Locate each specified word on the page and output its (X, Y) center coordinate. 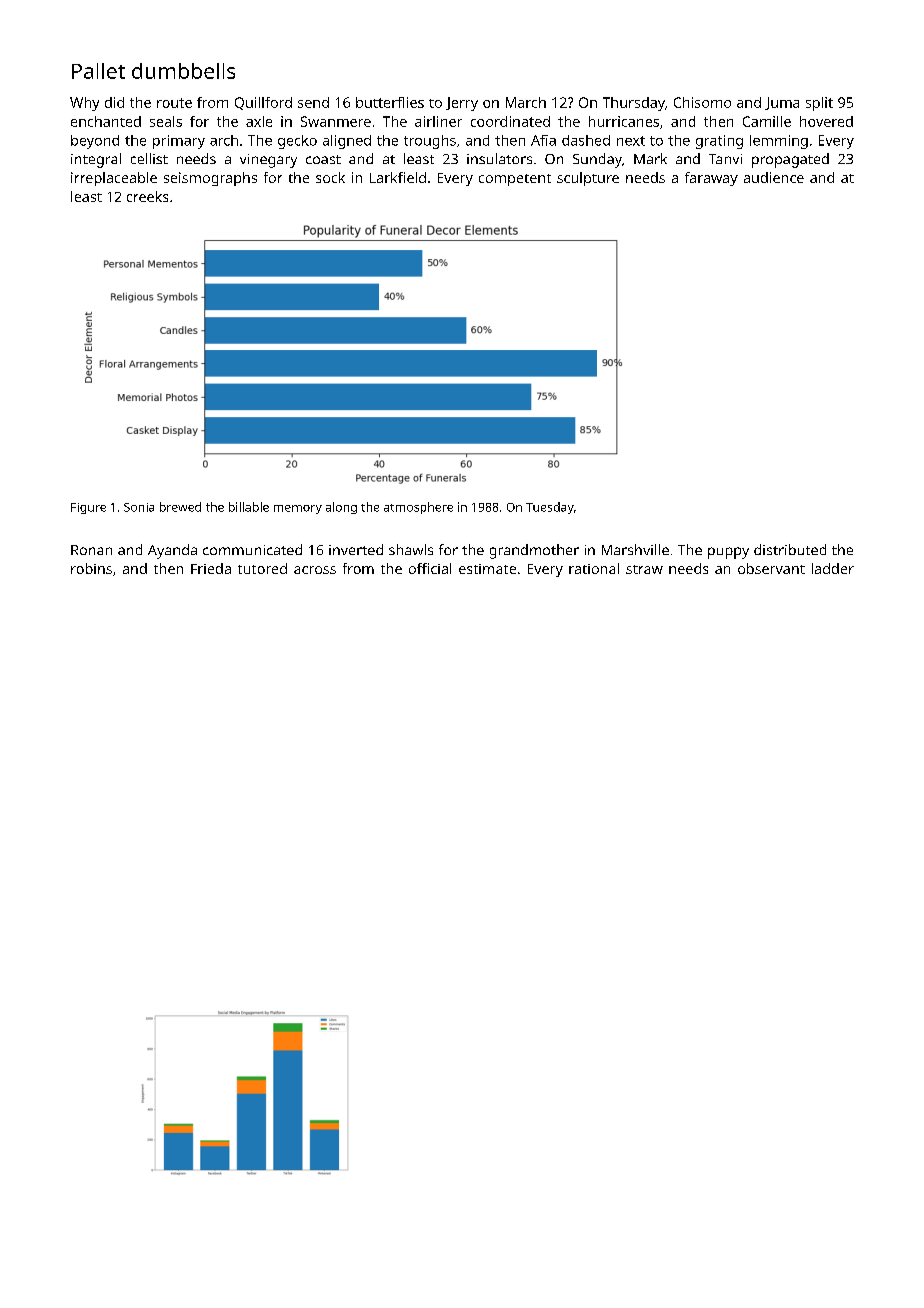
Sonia (139, 507)
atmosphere (418, 508)
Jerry (462, 104)
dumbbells (183, 71)
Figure (88, 508)
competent (515, 180)
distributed (790, 549)
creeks (147, 196)
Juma (782, 103)
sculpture (588, 179)
